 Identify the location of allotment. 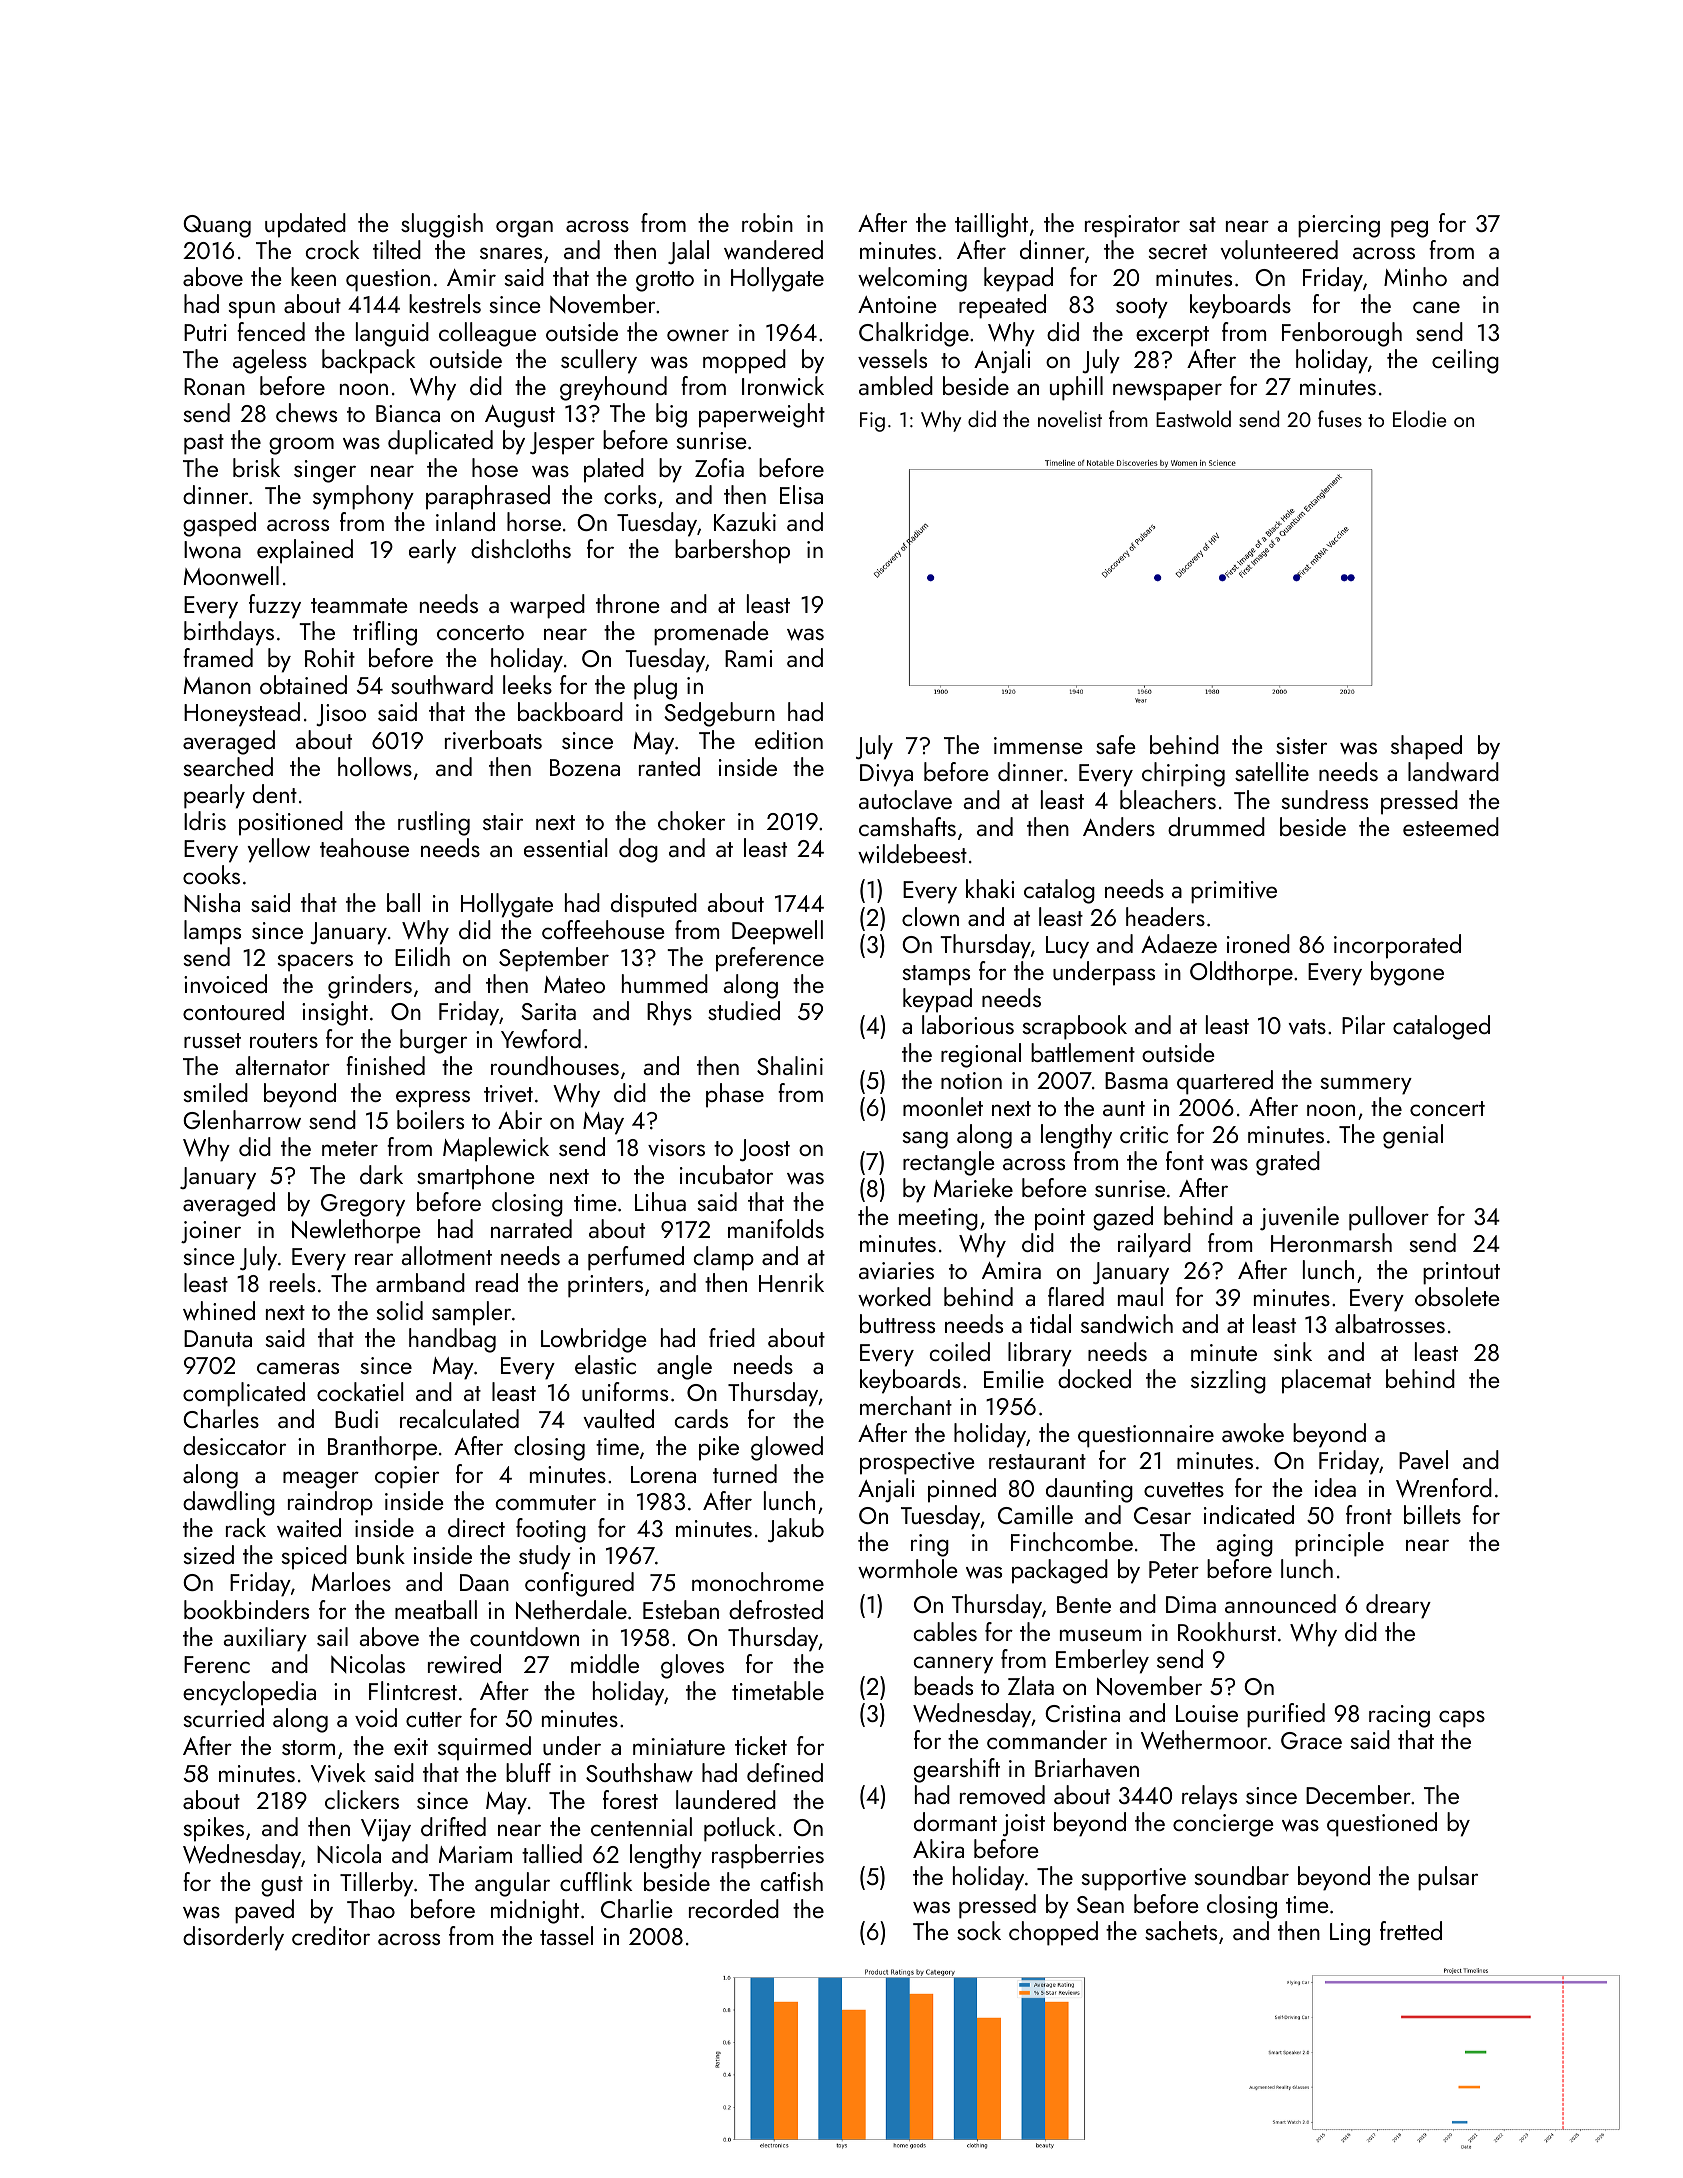
(446, 1255).
